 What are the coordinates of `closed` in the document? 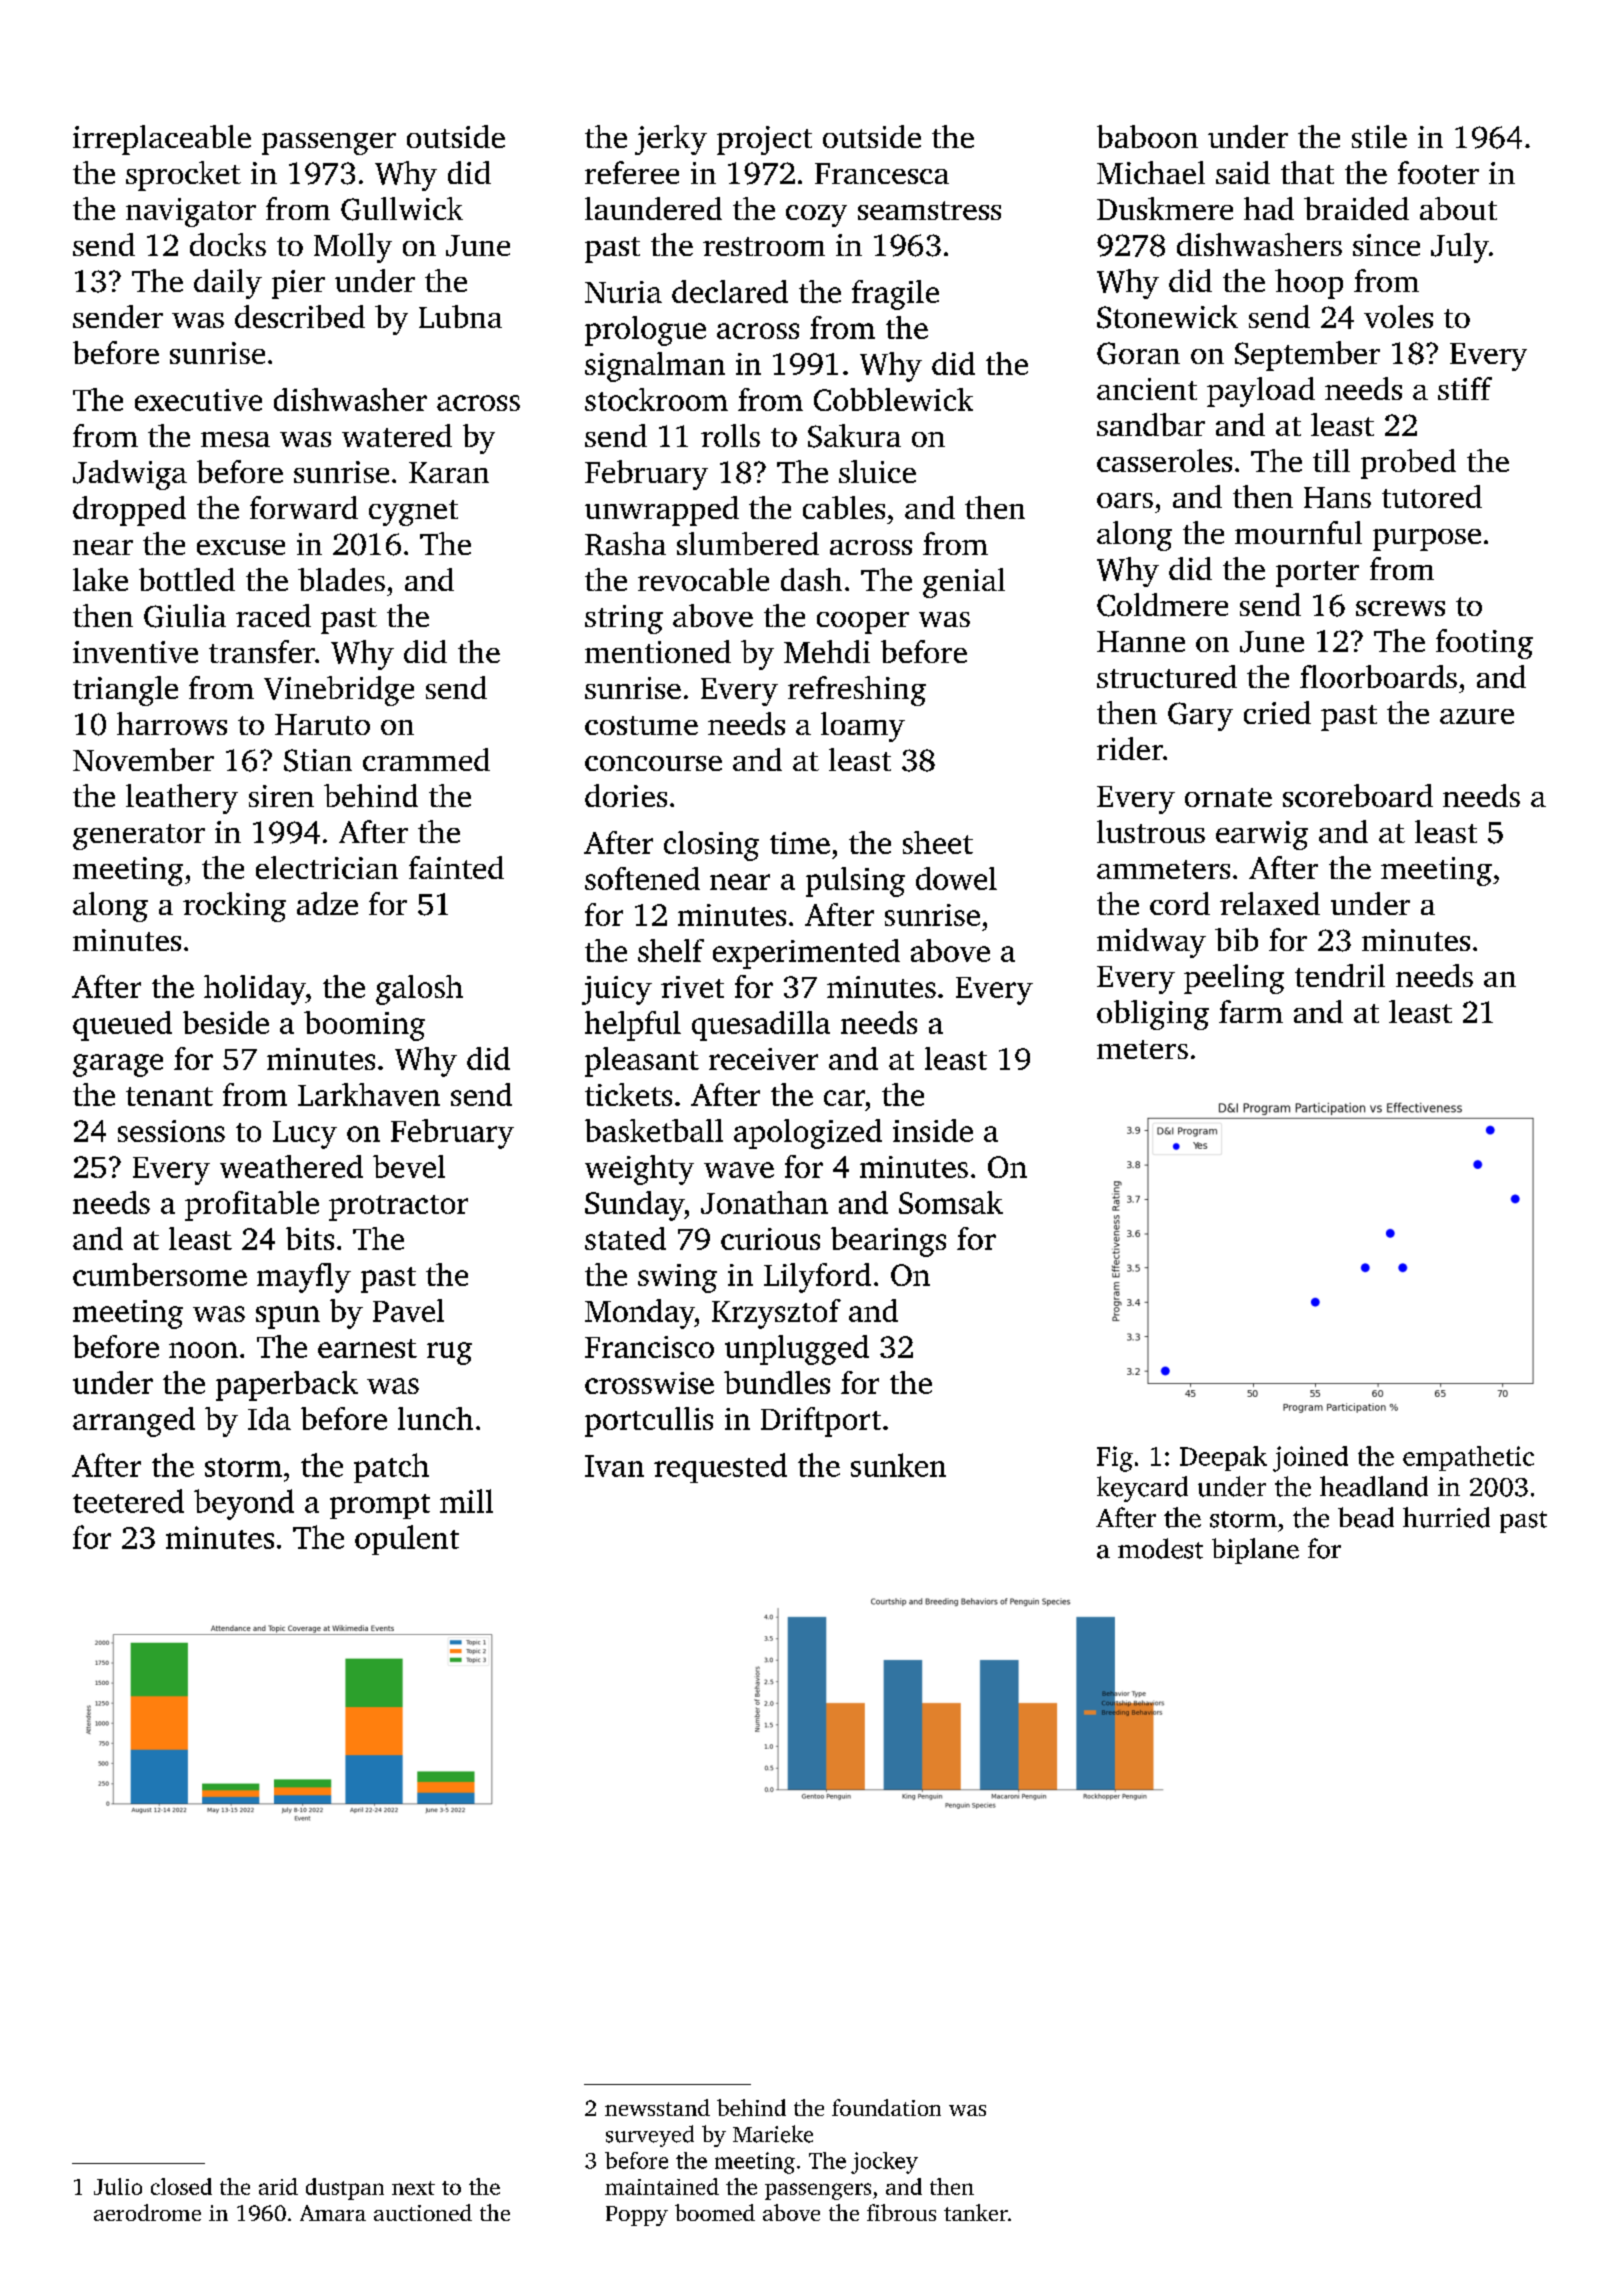 It's located at (181, 2186).
